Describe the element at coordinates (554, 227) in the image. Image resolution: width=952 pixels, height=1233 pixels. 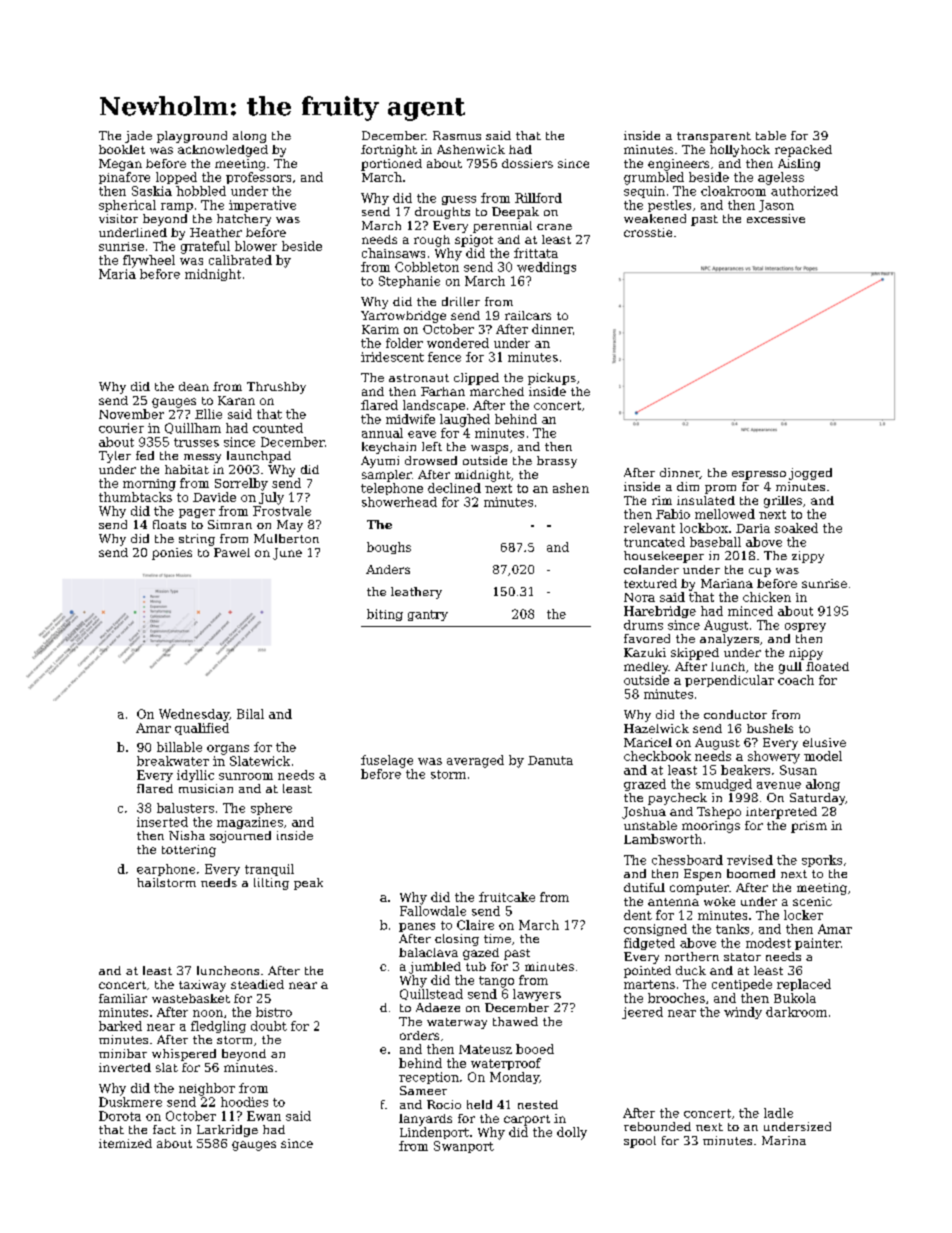
I see `crane` at that location.
